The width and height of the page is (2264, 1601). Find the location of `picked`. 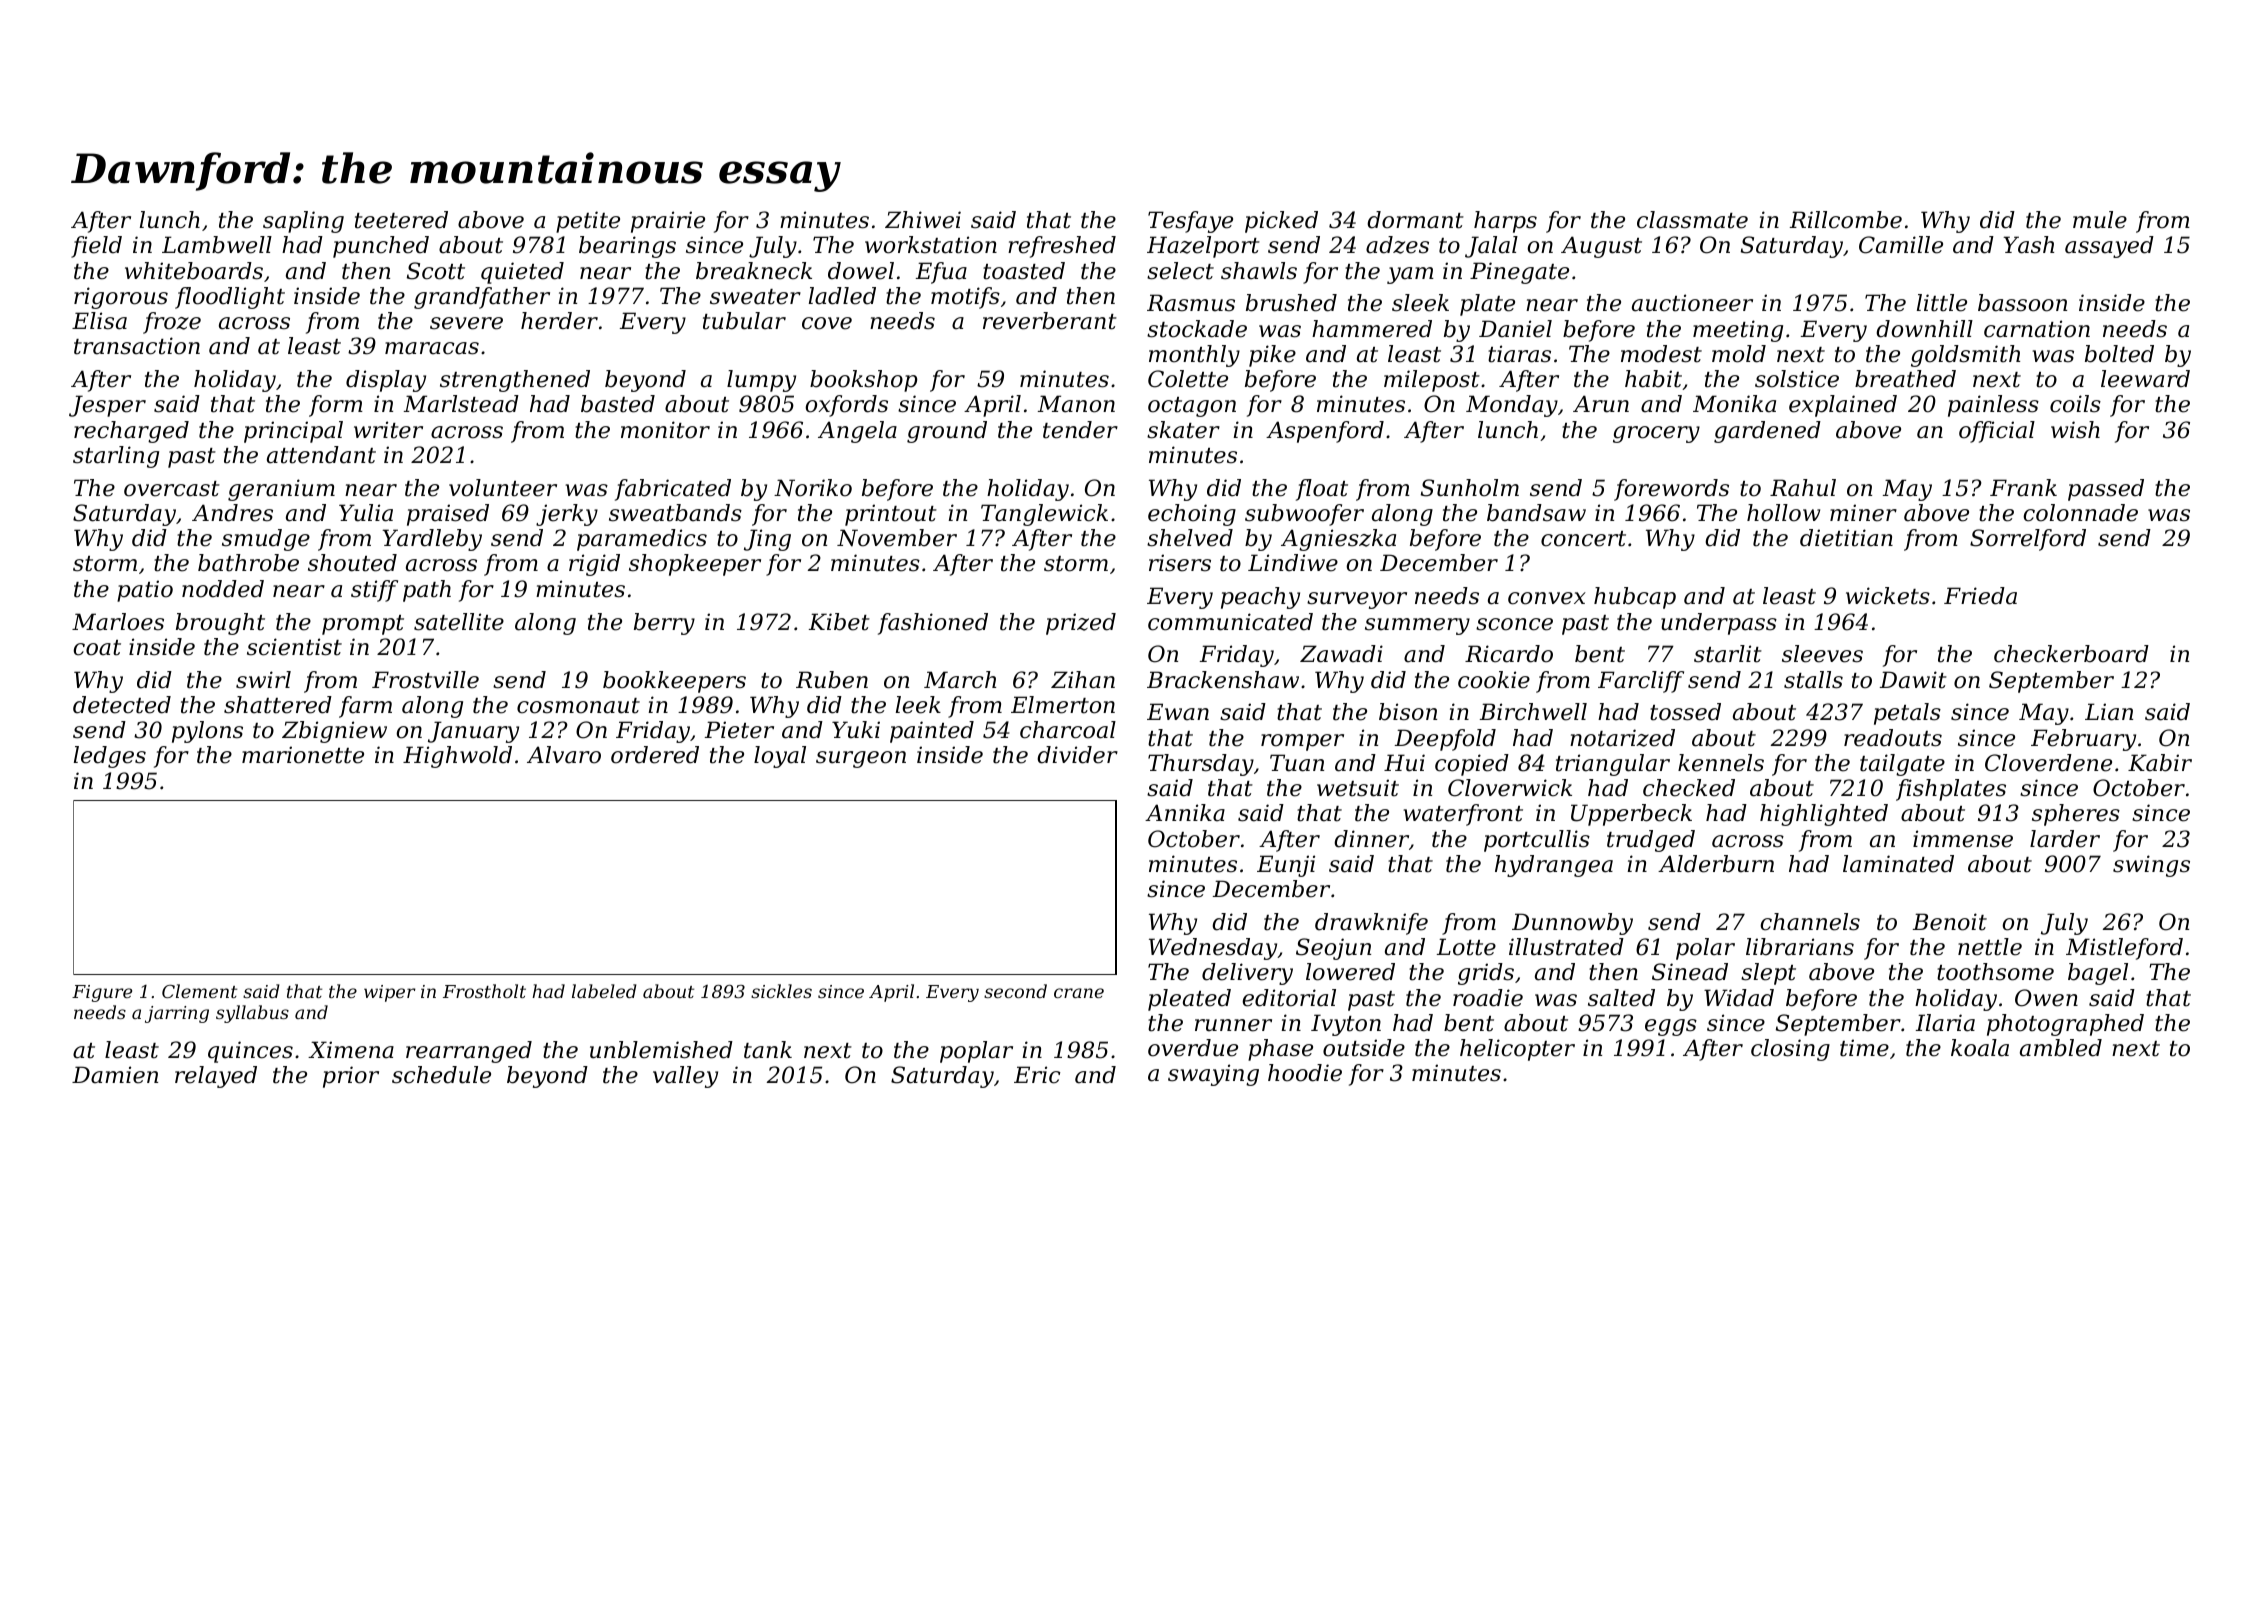

picked is located at coordinates (1281, 222).
